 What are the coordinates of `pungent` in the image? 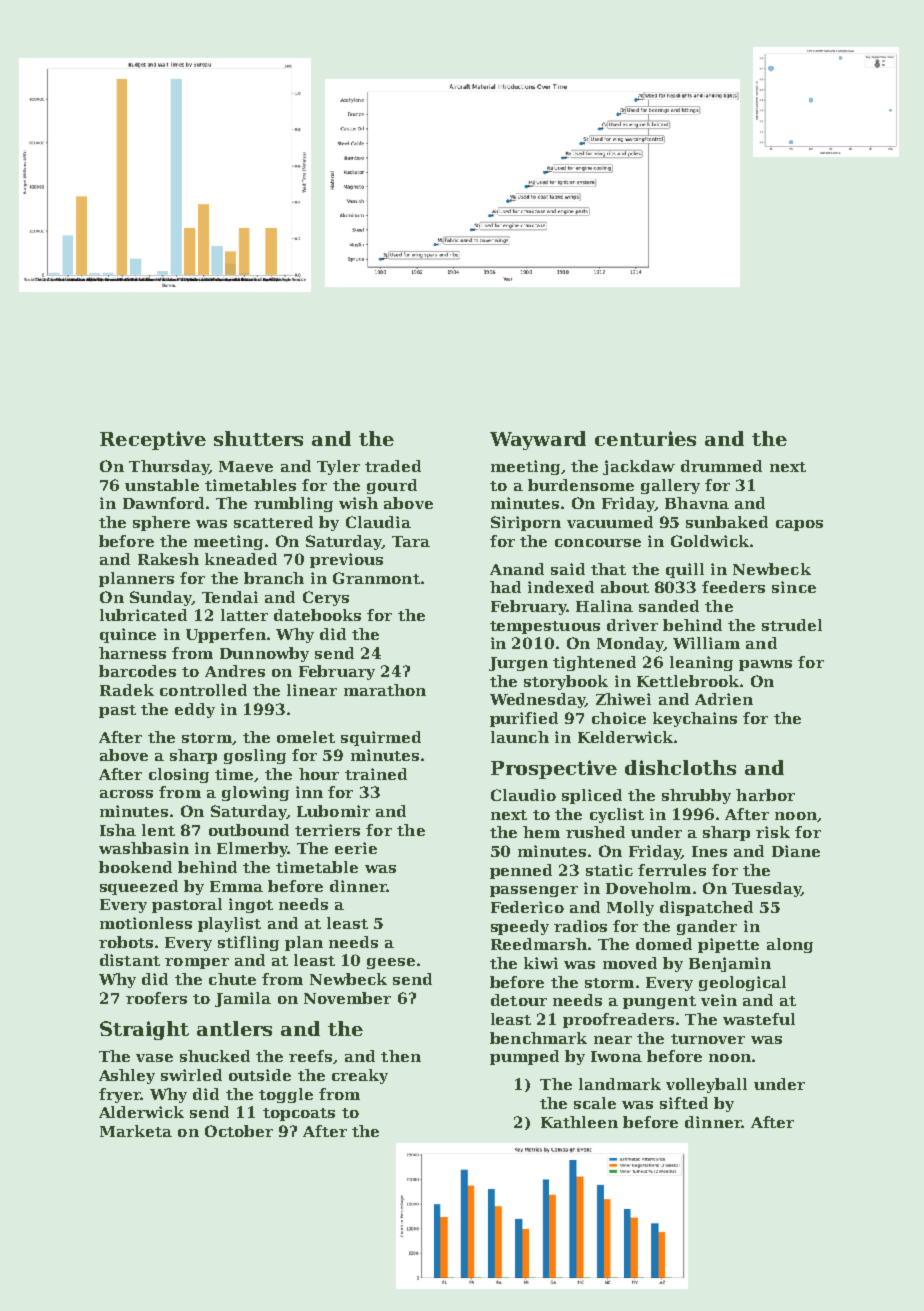 It's located at (659, 1002).
